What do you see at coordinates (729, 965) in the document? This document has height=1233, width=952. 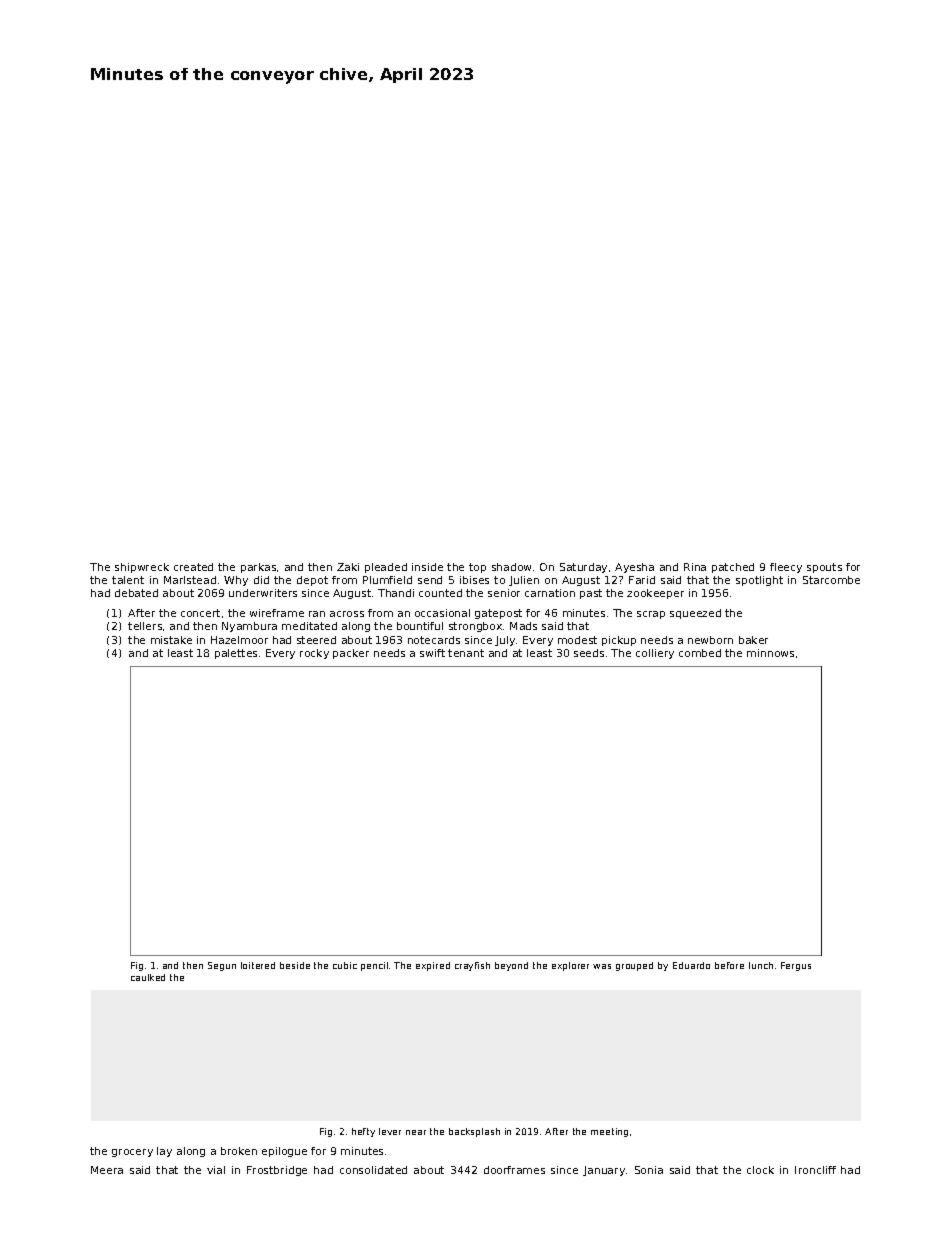 I see `before` at bounding box center [729, 965].
